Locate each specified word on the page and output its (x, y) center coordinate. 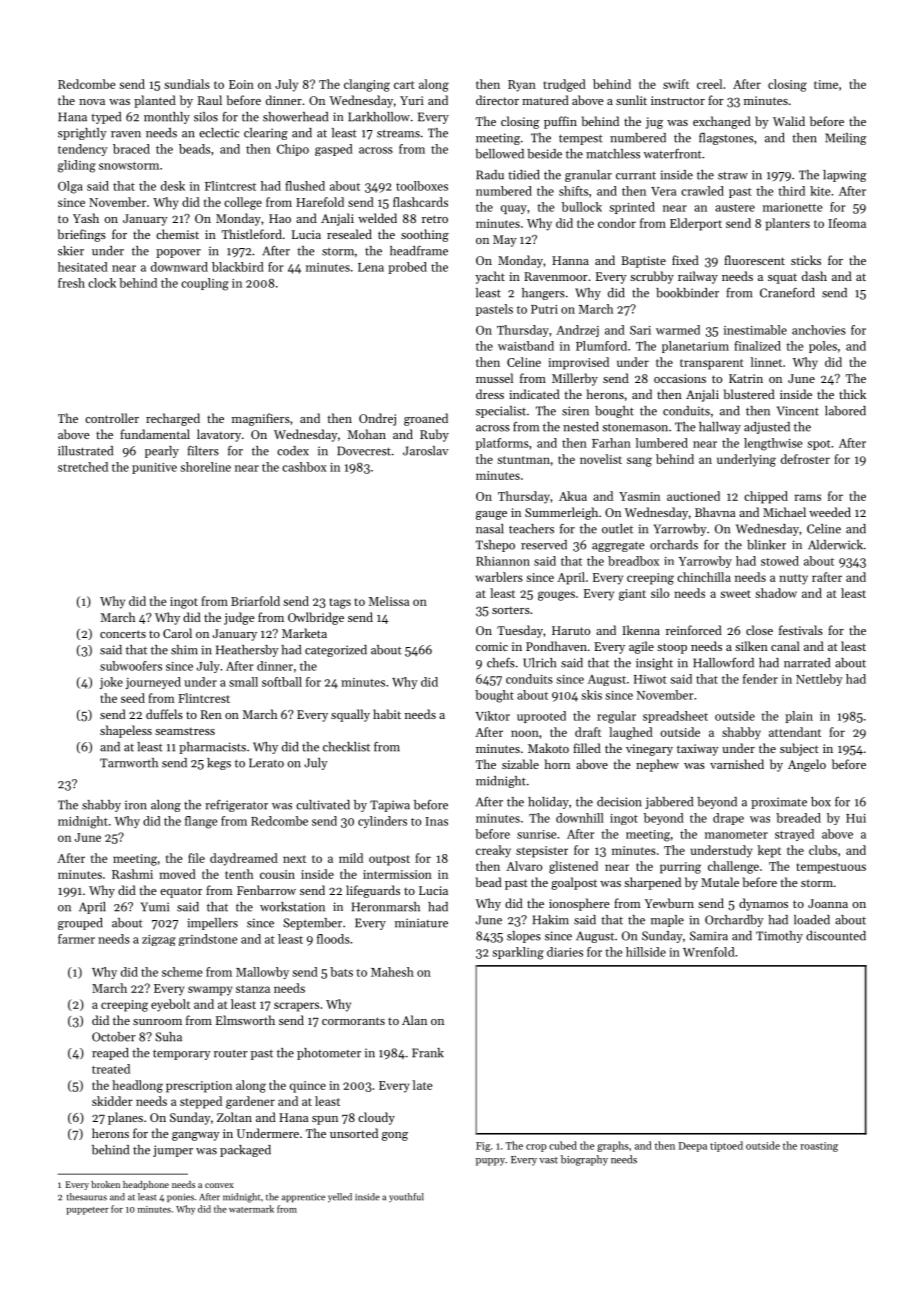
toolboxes (422, 186)
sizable (520, 764)
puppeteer (87, 1211)
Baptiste (643, 262)
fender (760, 679)
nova (92, 102)
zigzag (159, 940)
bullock (582, 207)
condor (617, 223)
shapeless (126, 731)
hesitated (83, 267)
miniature (421, 923)
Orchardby (734, 921)
